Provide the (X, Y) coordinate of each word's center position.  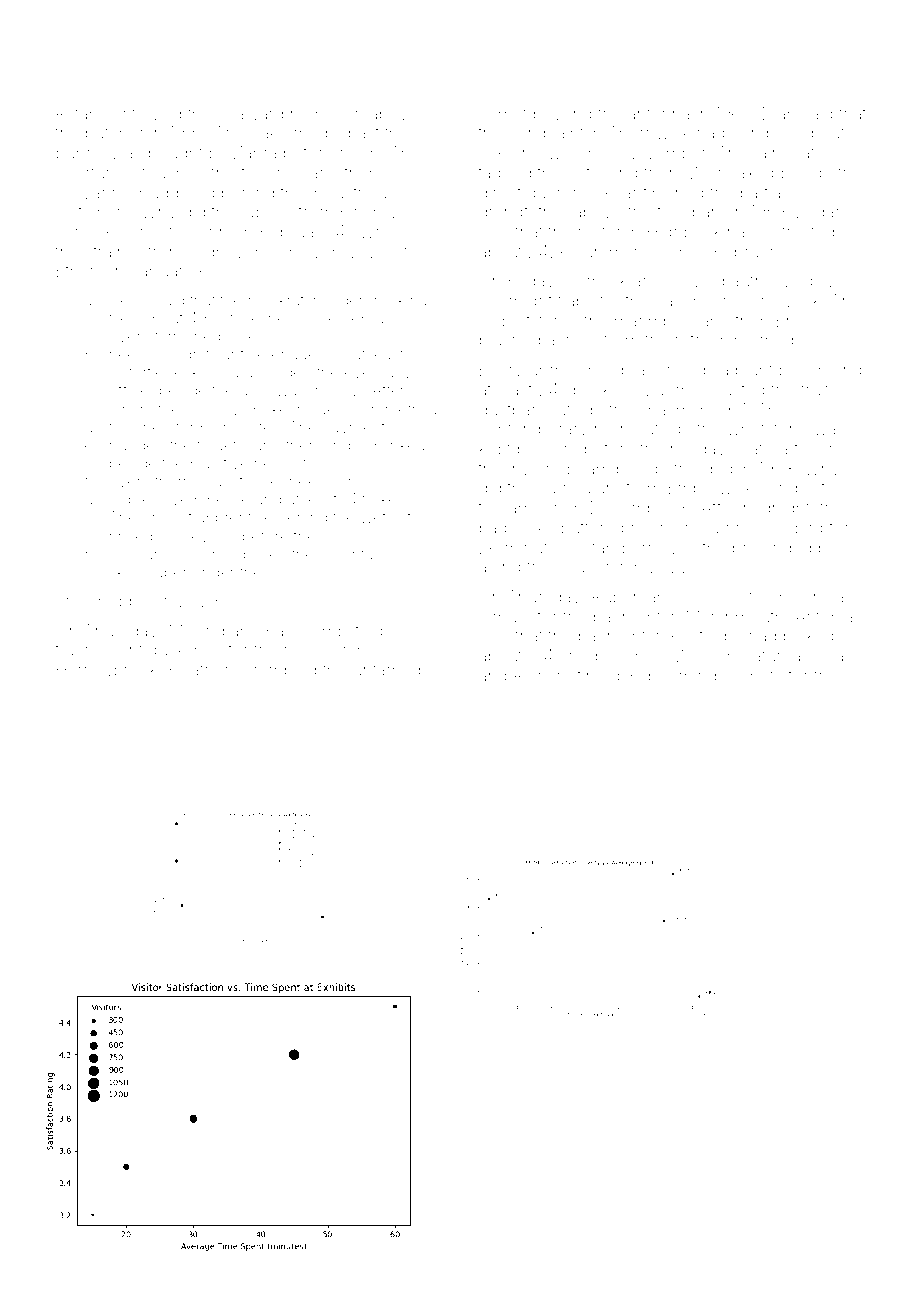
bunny (80, 155)
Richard (543, 675)
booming (682, 677)
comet (503, 114)
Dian (779, 113)
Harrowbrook (107, 669)
